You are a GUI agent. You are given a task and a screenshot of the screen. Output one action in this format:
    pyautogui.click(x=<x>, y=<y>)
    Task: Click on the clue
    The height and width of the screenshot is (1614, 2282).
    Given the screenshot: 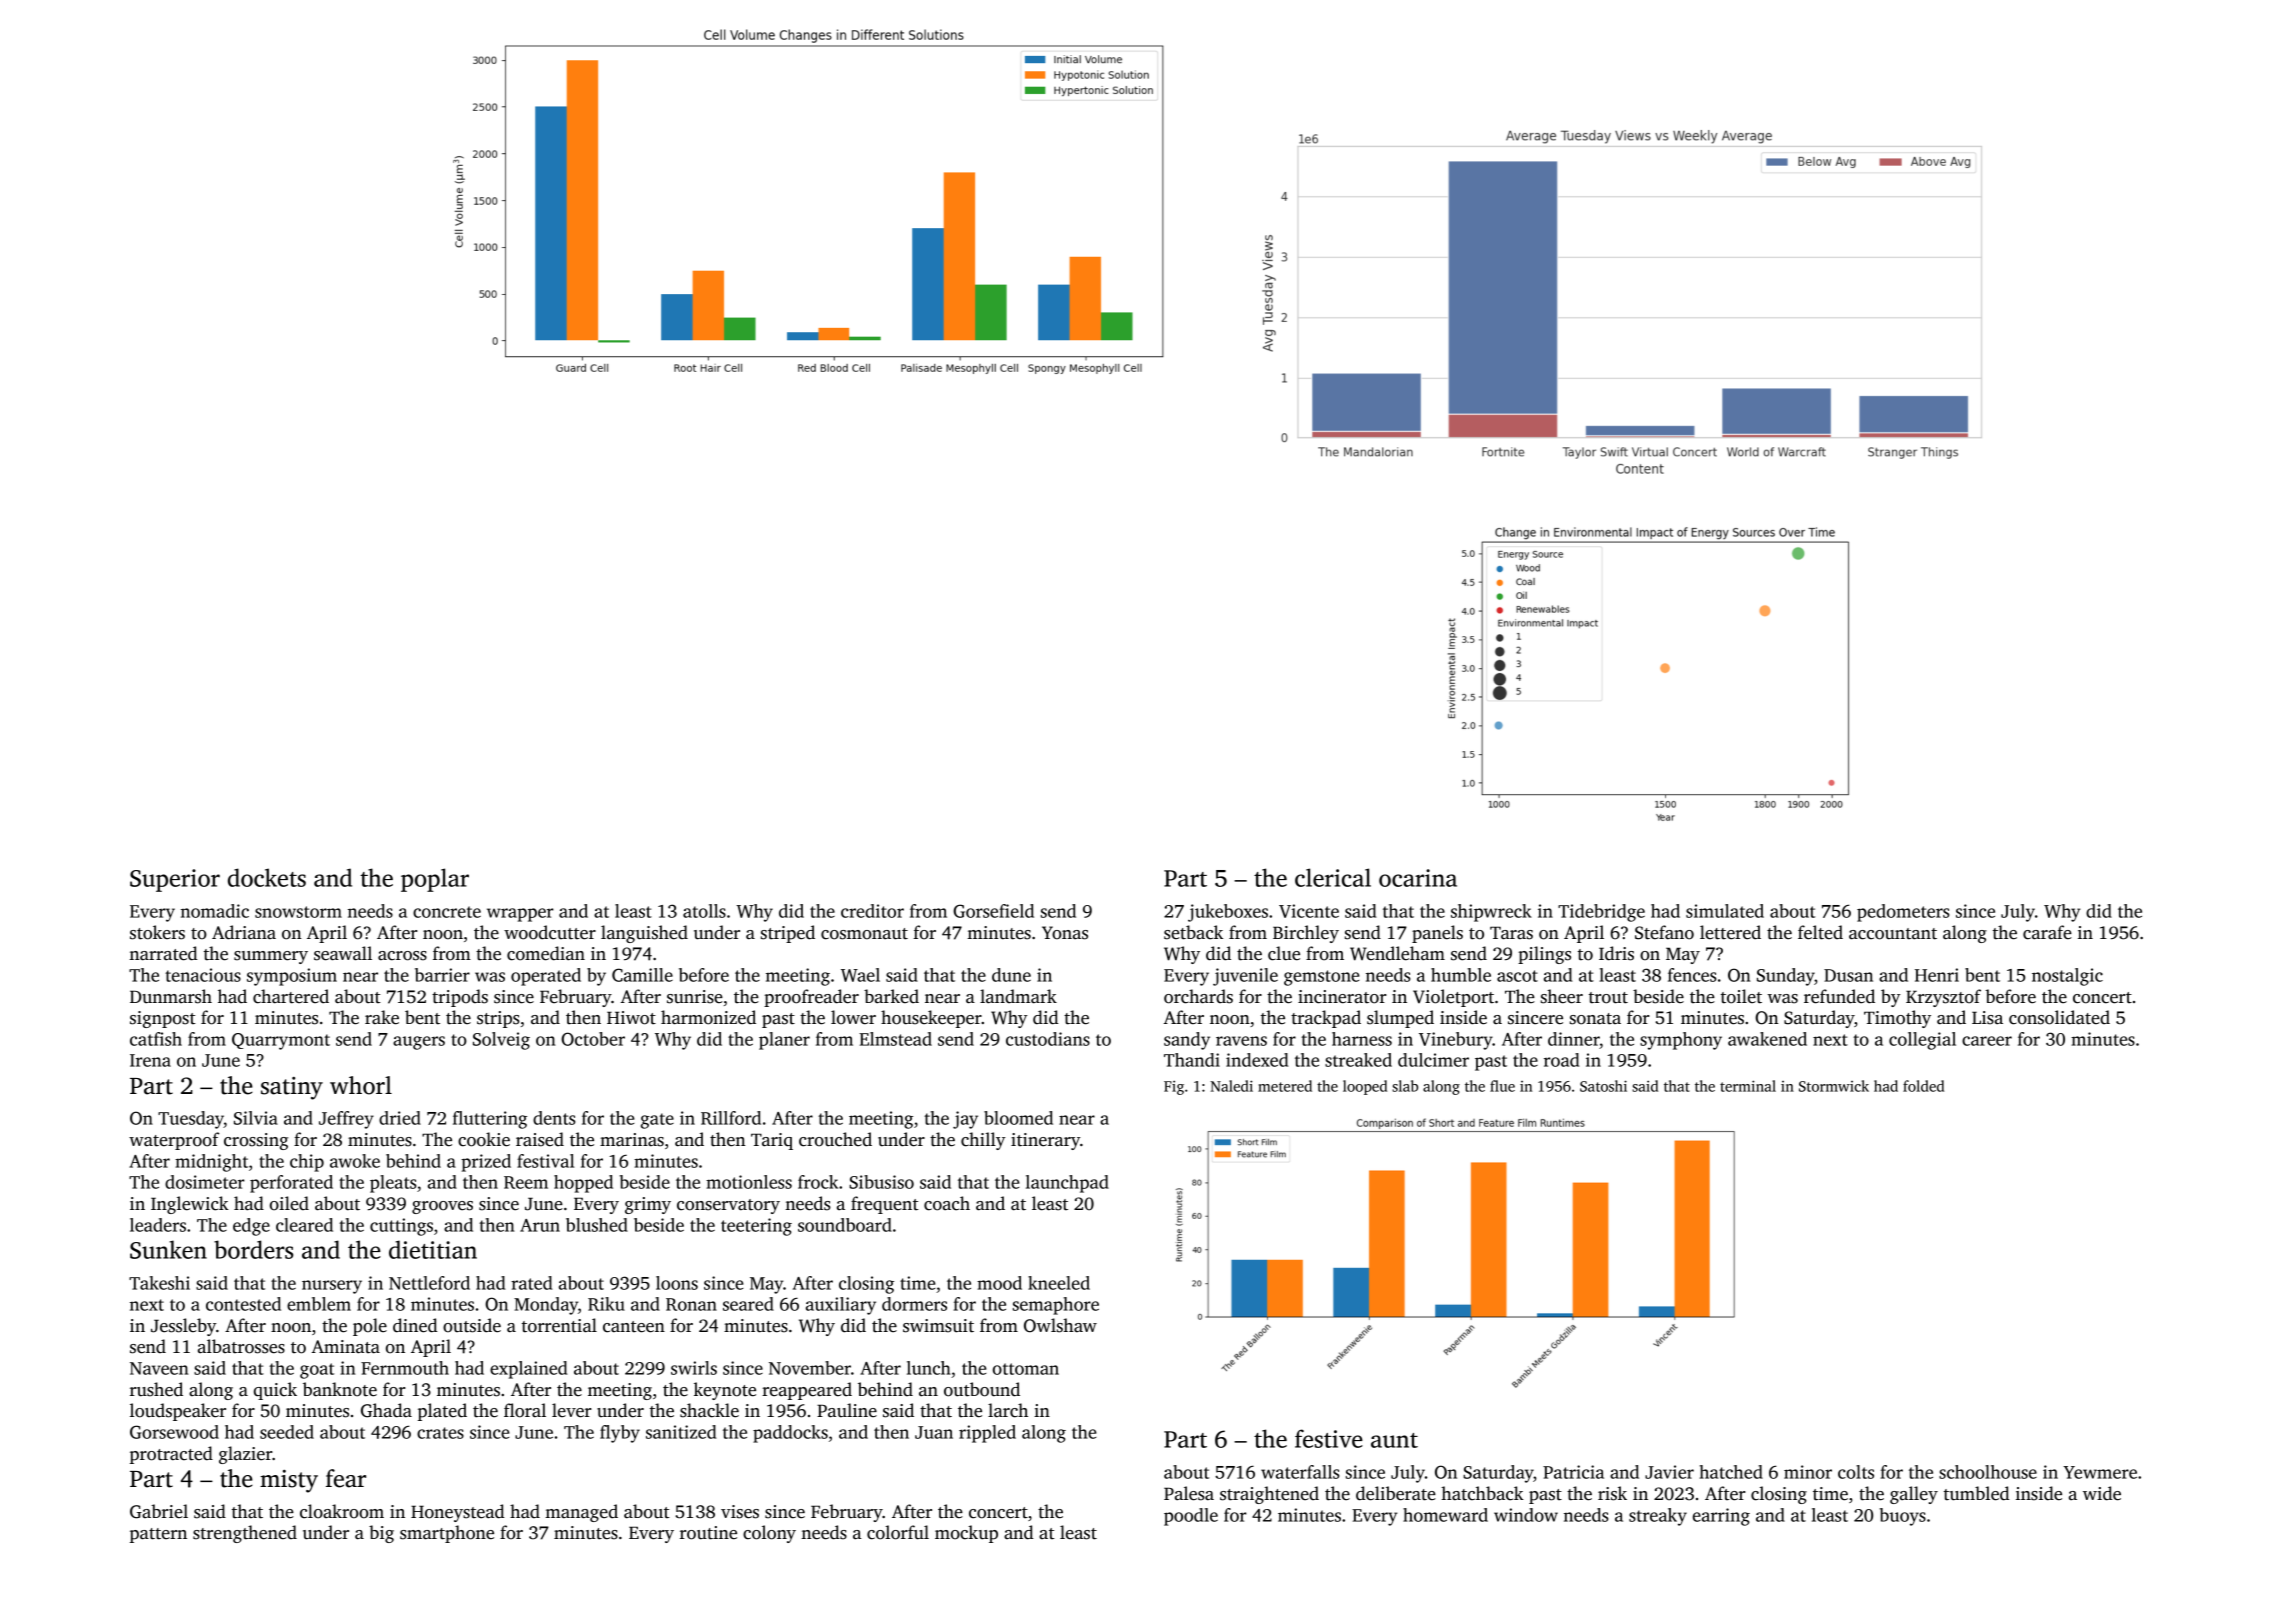 What is the action you would take?
    pyautogui.click(x=1284, y=953)
